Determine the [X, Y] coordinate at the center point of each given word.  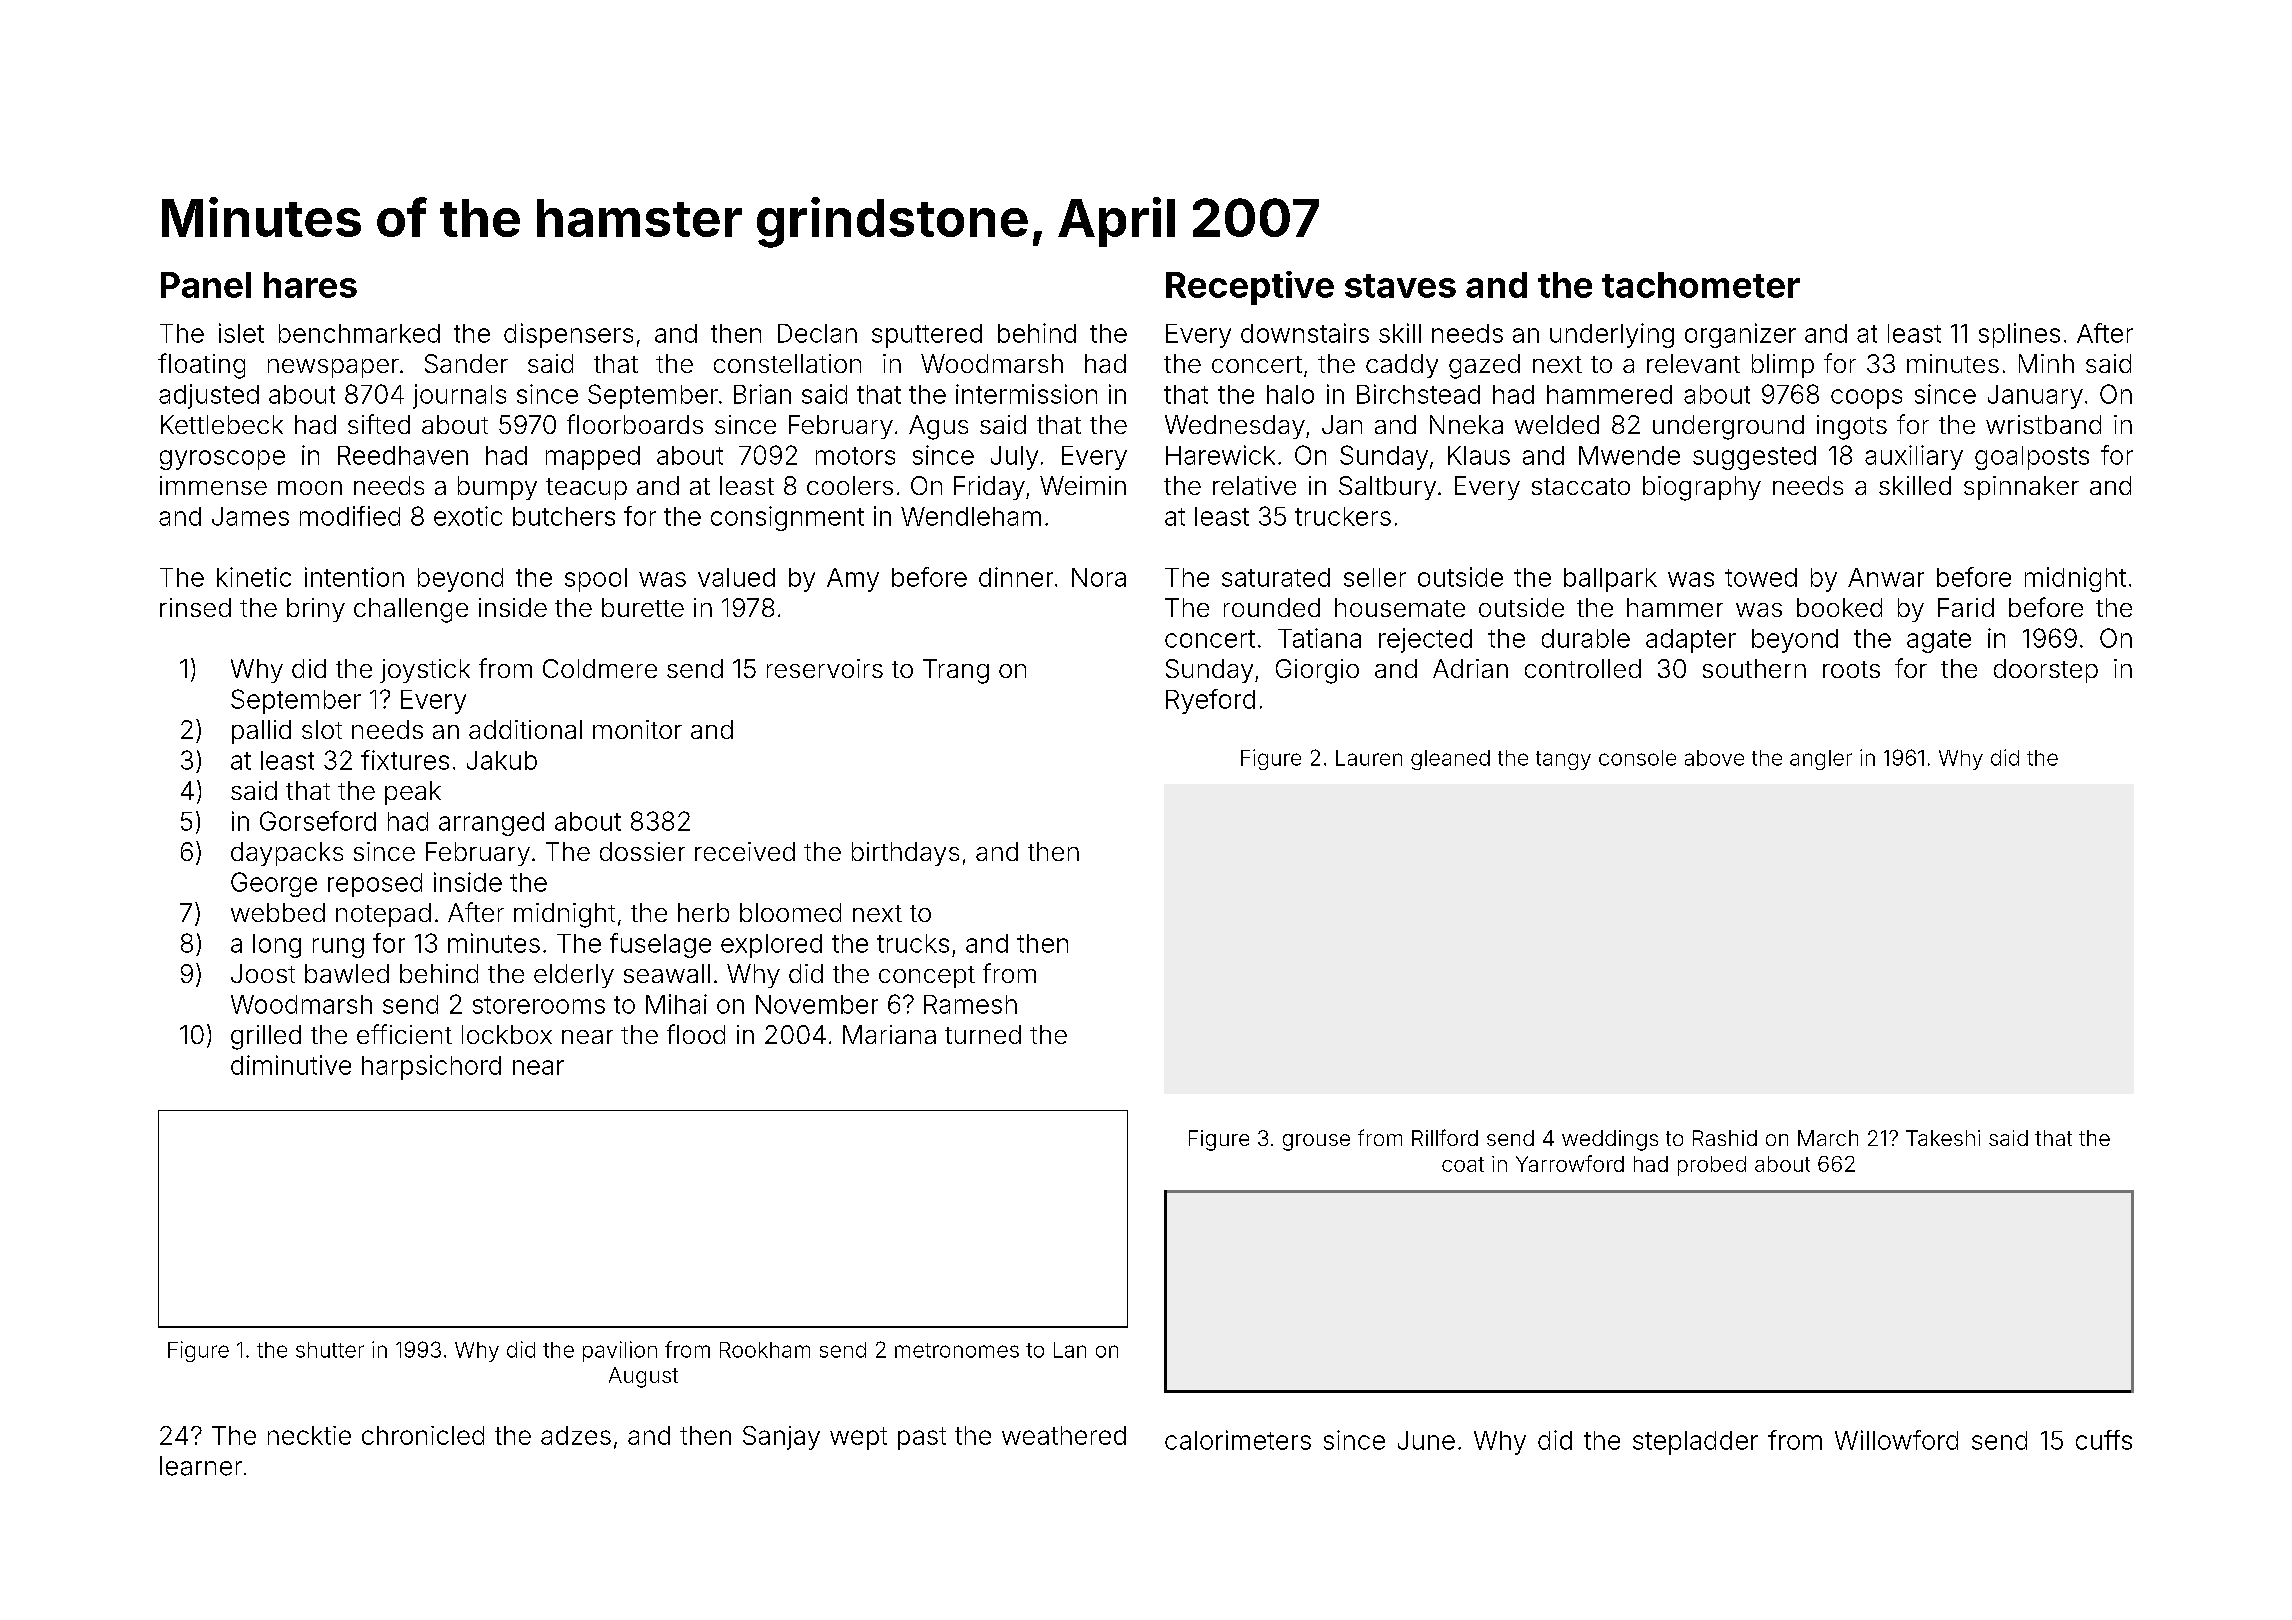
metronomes [957, 1350]
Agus [938, 427]
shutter [330, 1350]
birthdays [905, 854]
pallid [261, 732]
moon [310, 488]
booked [1839, 607]
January [2035, 397]
